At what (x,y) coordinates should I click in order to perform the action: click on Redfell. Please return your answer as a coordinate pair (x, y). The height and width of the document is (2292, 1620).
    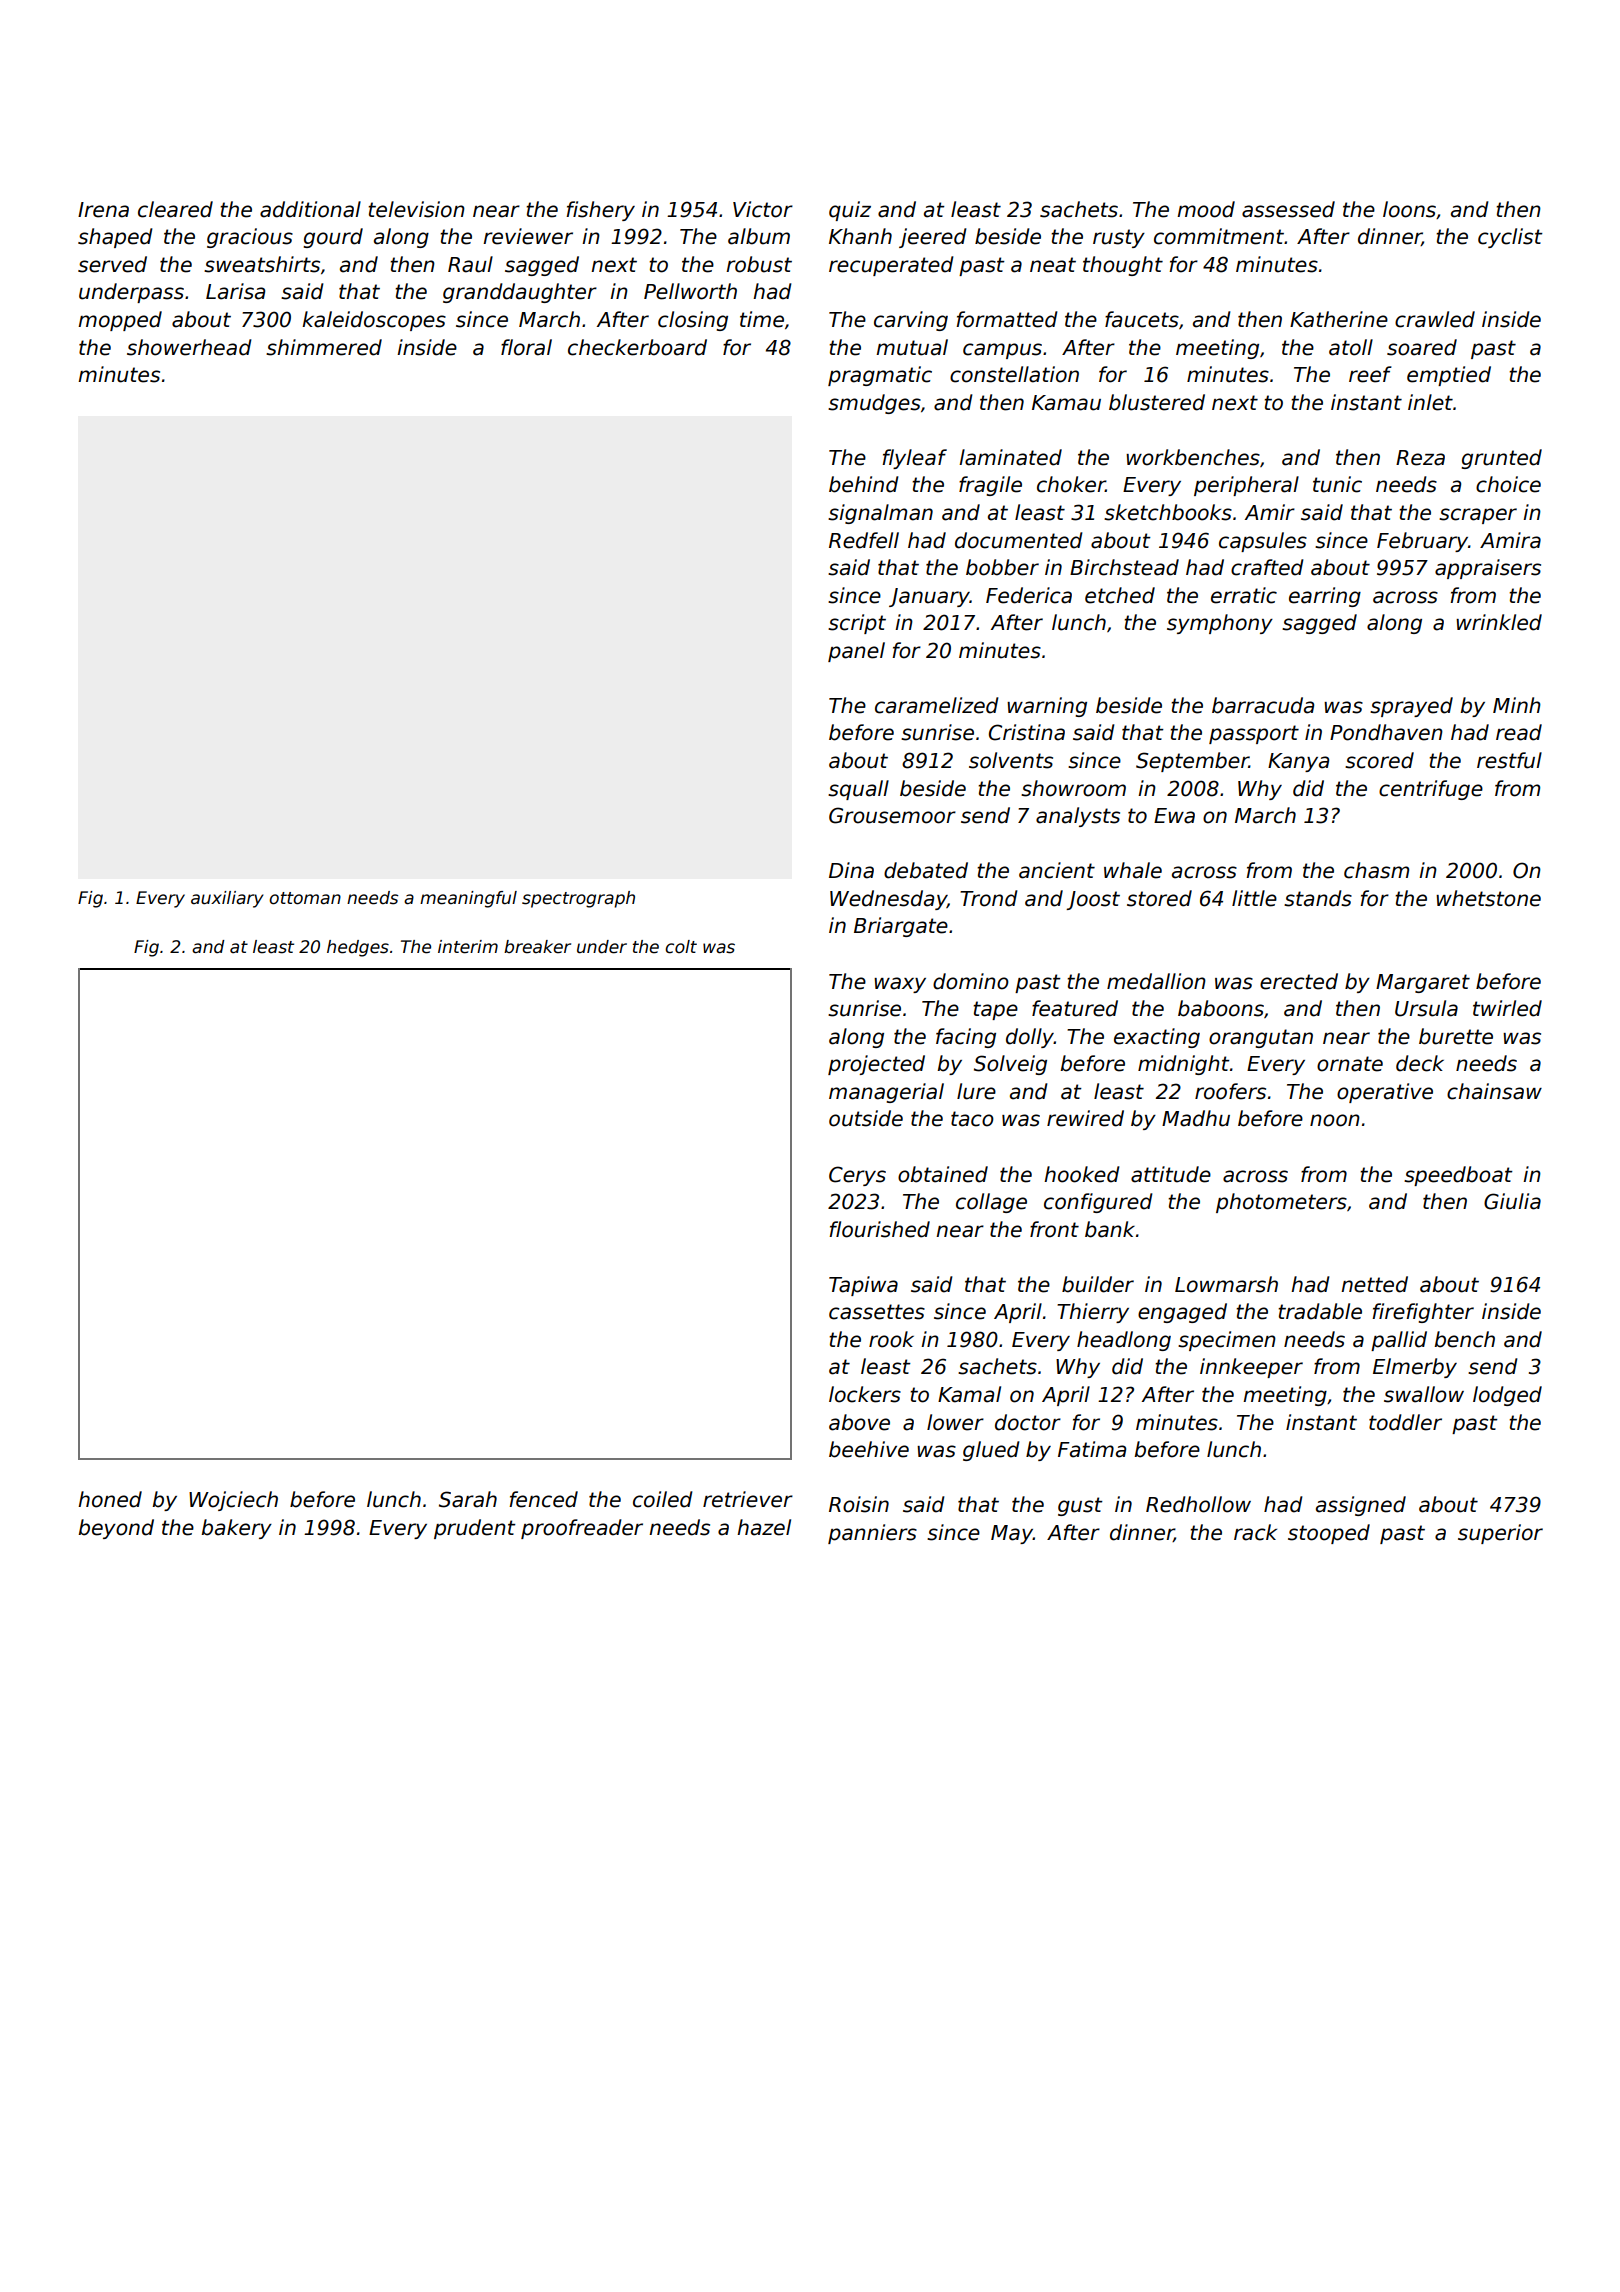
    Looking at the image, I should click on (864, 540).
